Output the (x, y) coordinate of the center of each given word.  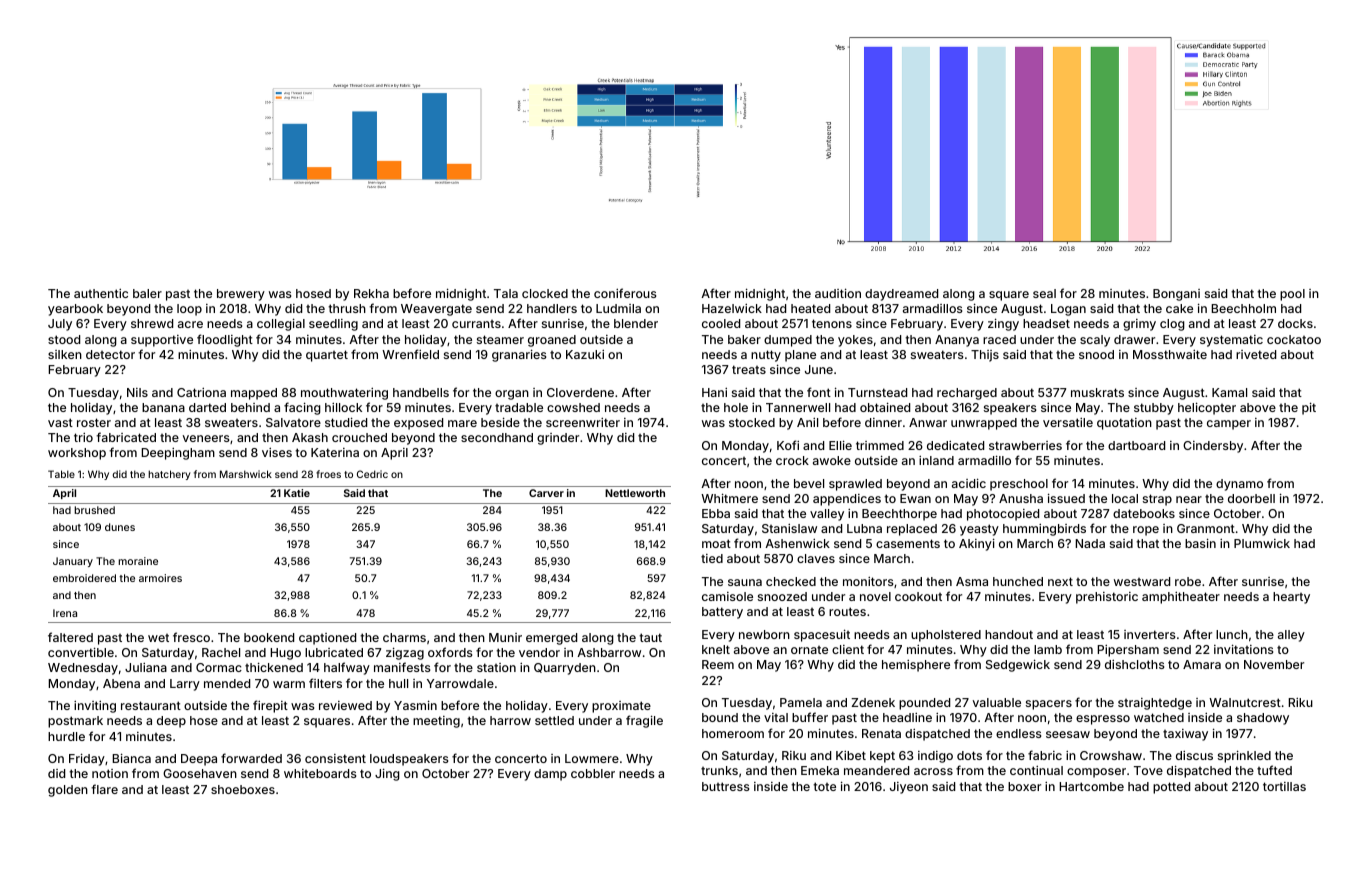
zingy (1003, 324)
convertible (81, 652)
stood (64, 339)
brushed (94, 510)
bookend (269, 637)
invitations (1243, 649)
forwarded (251, 758)
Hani (714, 392)
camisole (727, 596)
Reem (718, 664)
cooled (721, 323)
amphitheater (1181, 598)
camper (1229, 425)
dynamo (1239, 485)
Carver (546, 493)
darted (207, 407)
